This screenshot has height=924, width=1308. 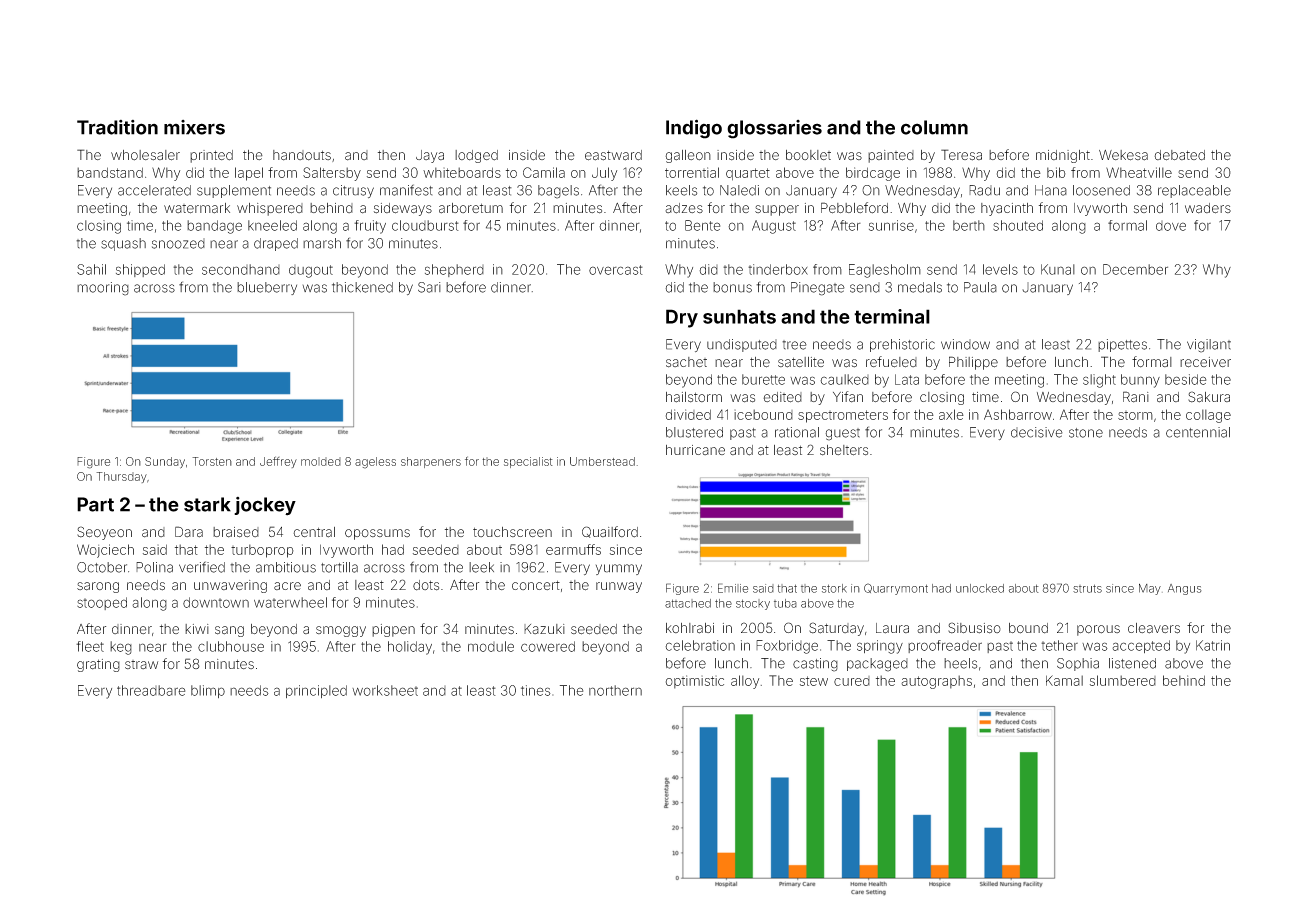 I want to click on Emilie, so click(x=733, y=588).
